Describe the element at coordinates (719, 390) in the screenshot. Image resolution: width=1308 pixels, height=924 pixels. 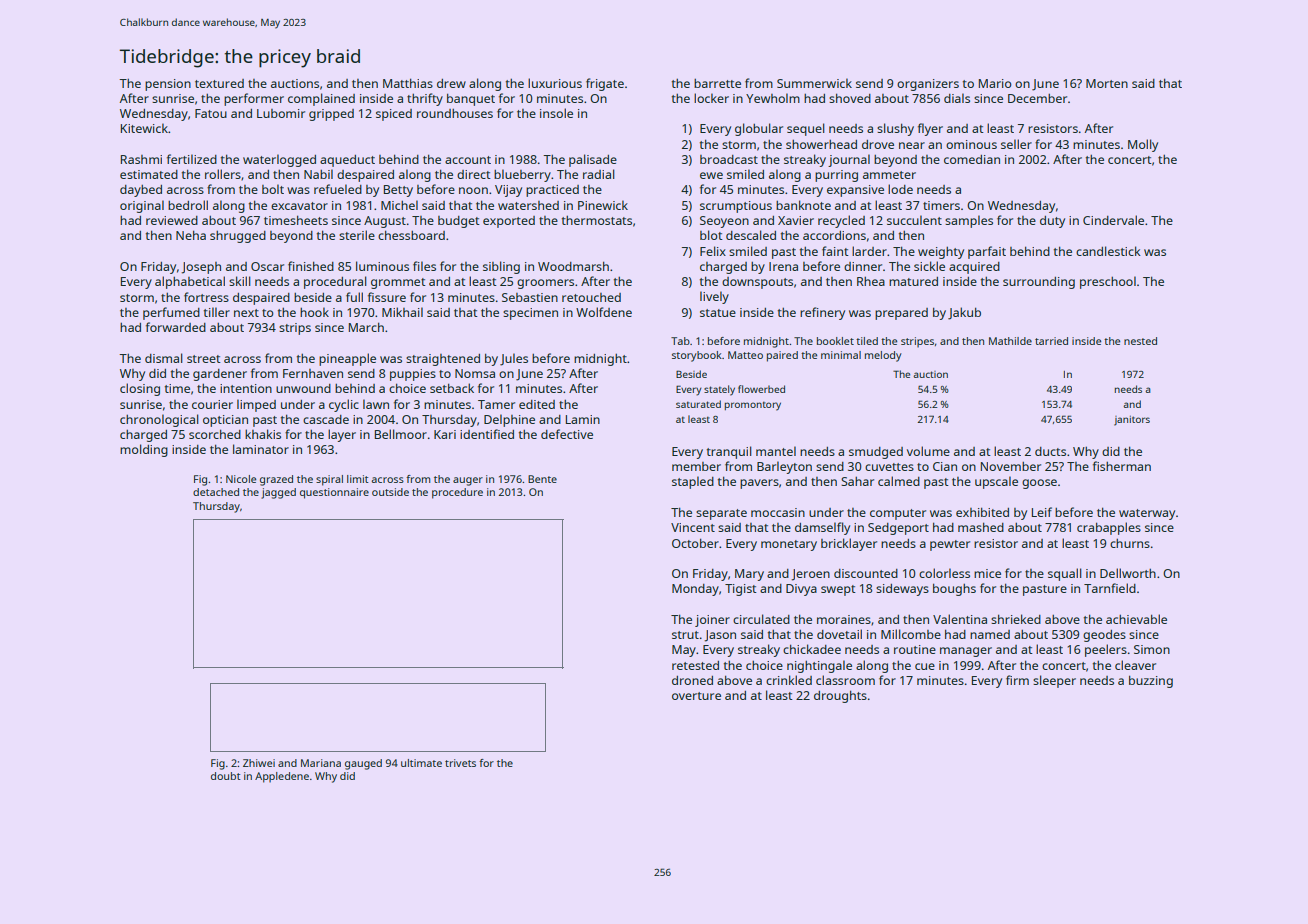
I see `stately` at that location.
